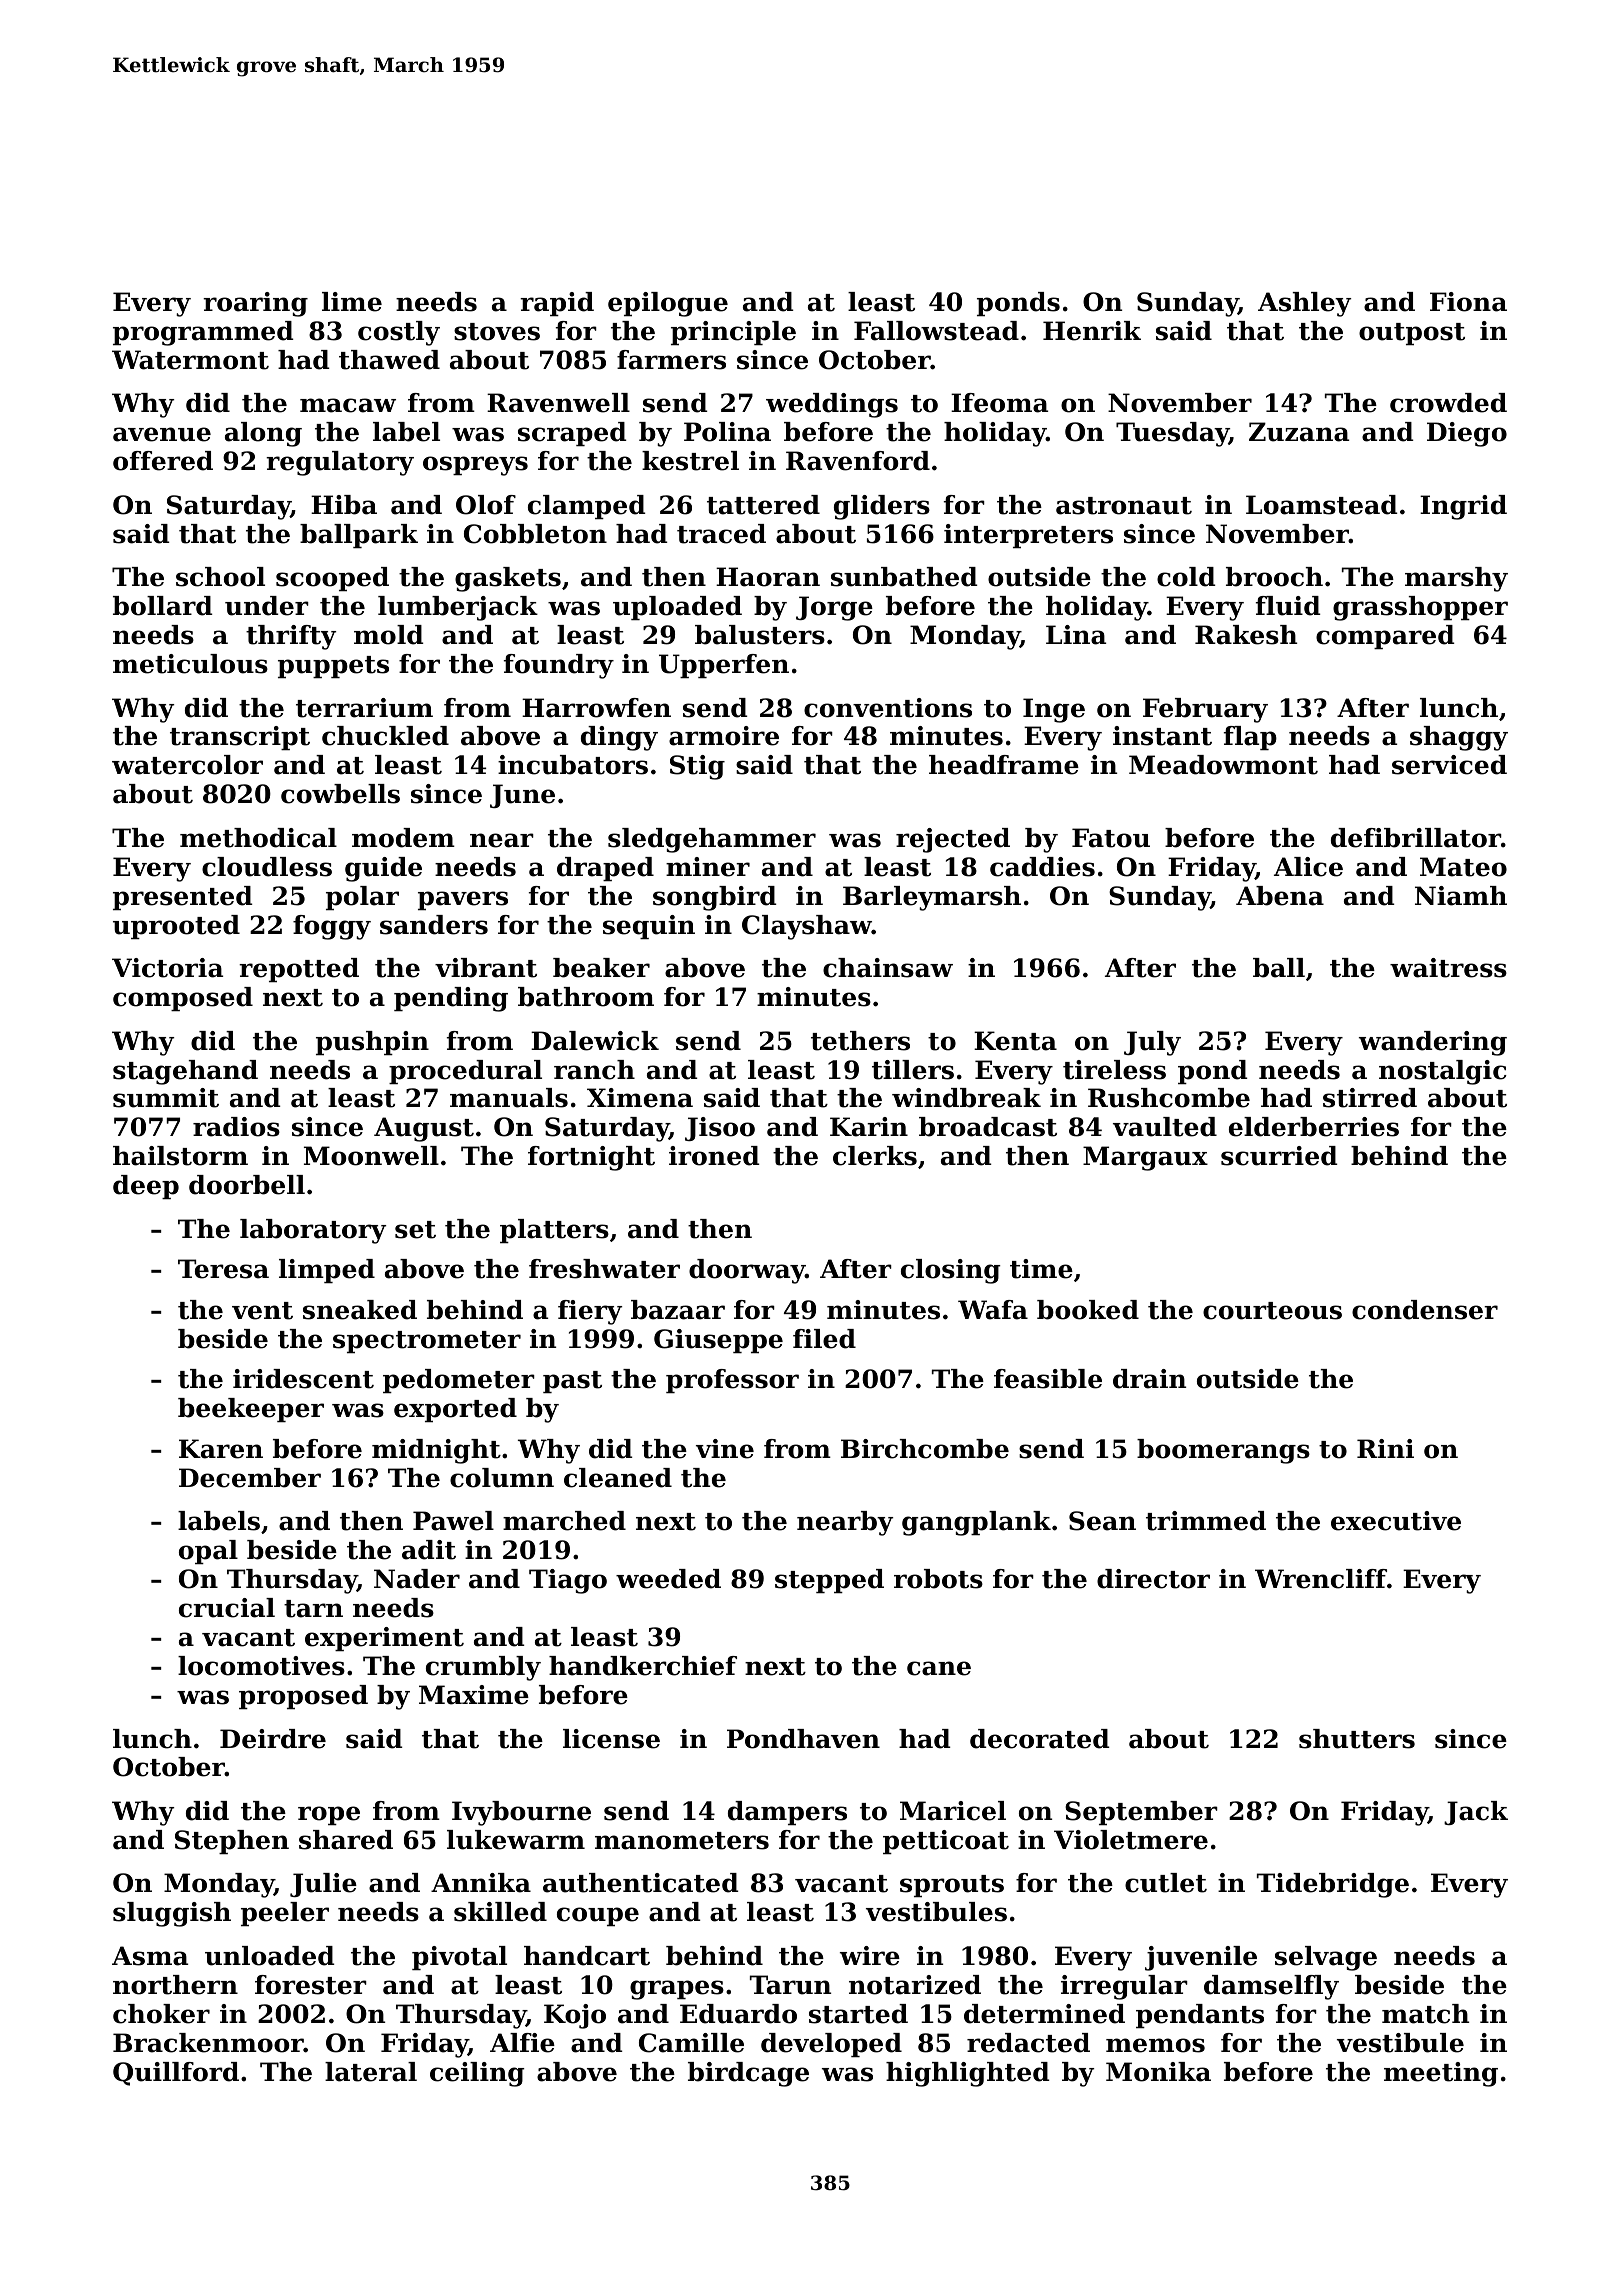 Image resolution: width=1620 pixels, height=2292 pixels. I want to click on Watermont, so click(190, 360).
